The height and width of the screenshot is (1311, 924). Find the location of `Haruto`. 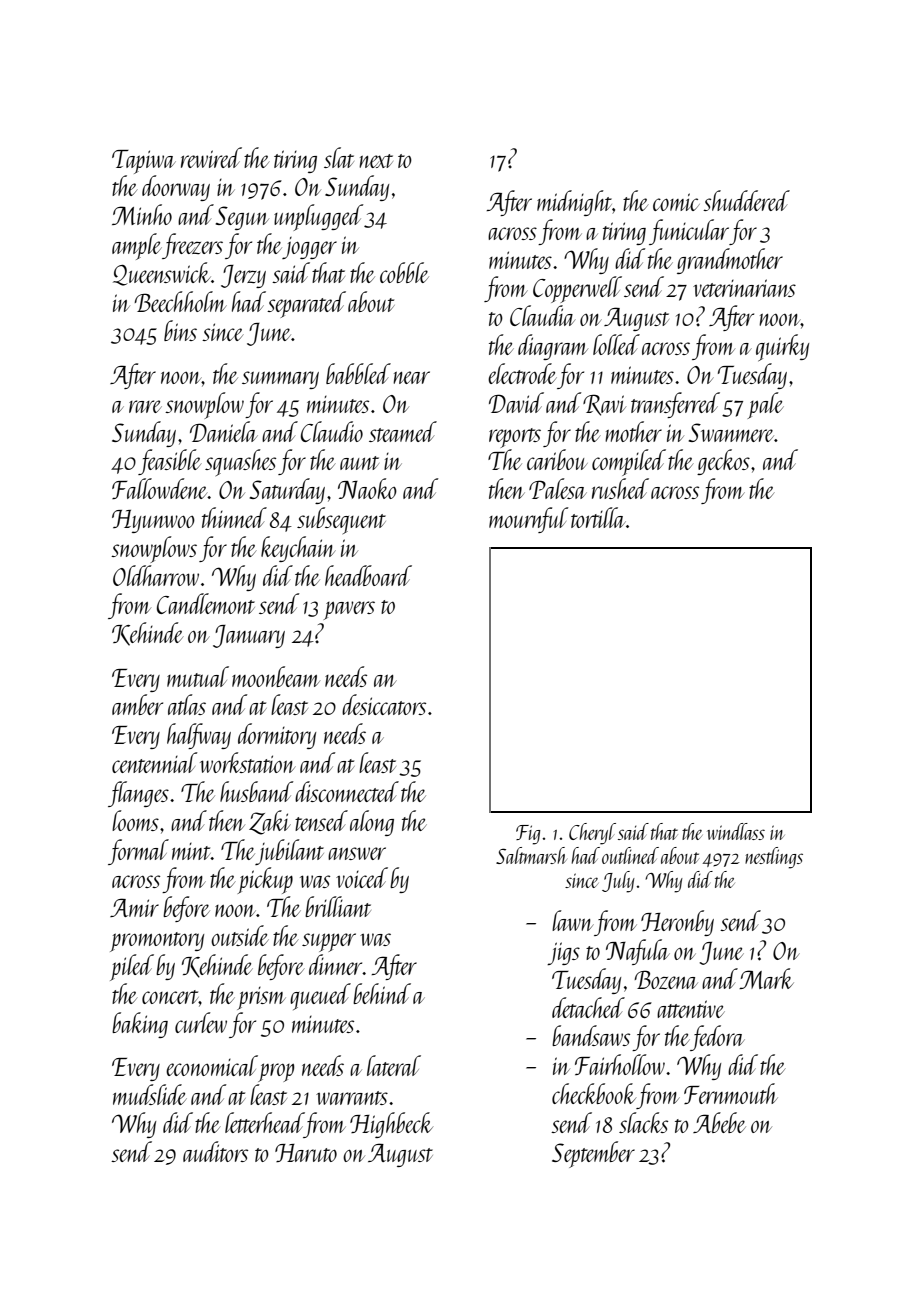

Haruto is located at coordinates (306, 1153).
